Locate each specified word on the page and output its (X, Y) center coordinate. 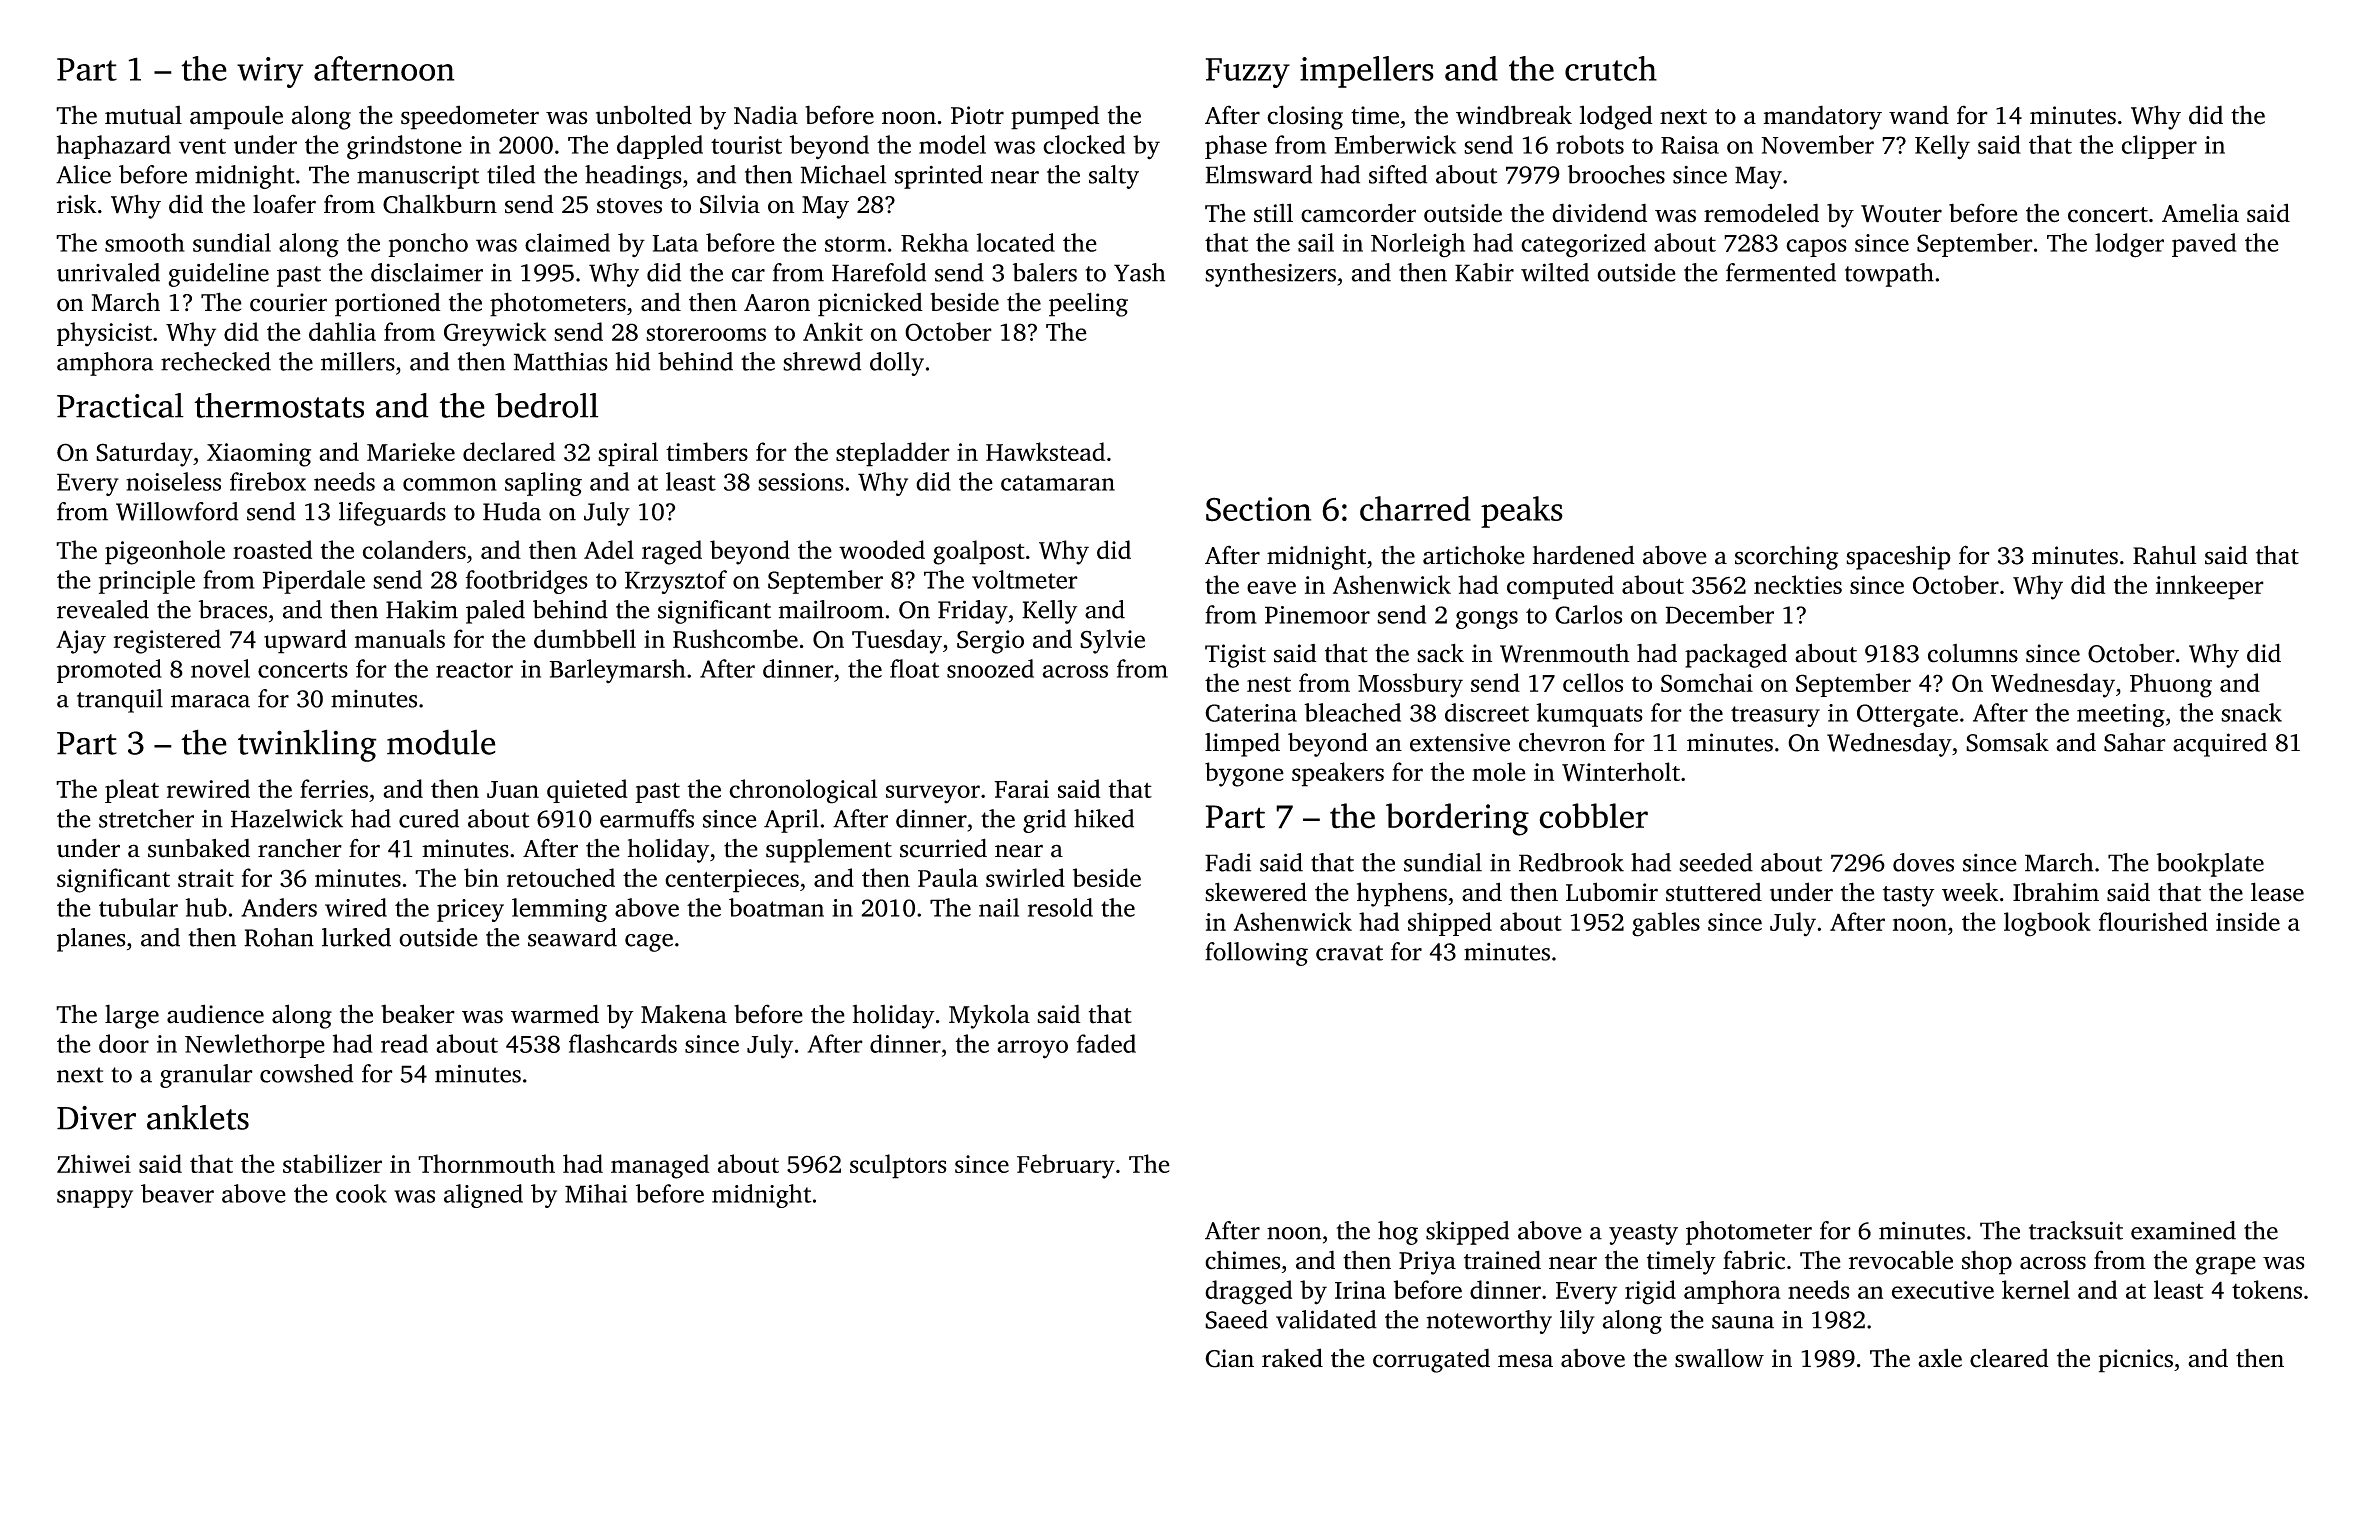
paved (2204, 245)
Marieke (411, 451)
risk (77, 204)
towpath (1889, 275)
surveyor (933, 794)
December (1719, 614)
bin (481, 877)
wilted (1555, 272)
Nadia (766, 115)
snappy (95, 1199)
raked (1292, 1358)
